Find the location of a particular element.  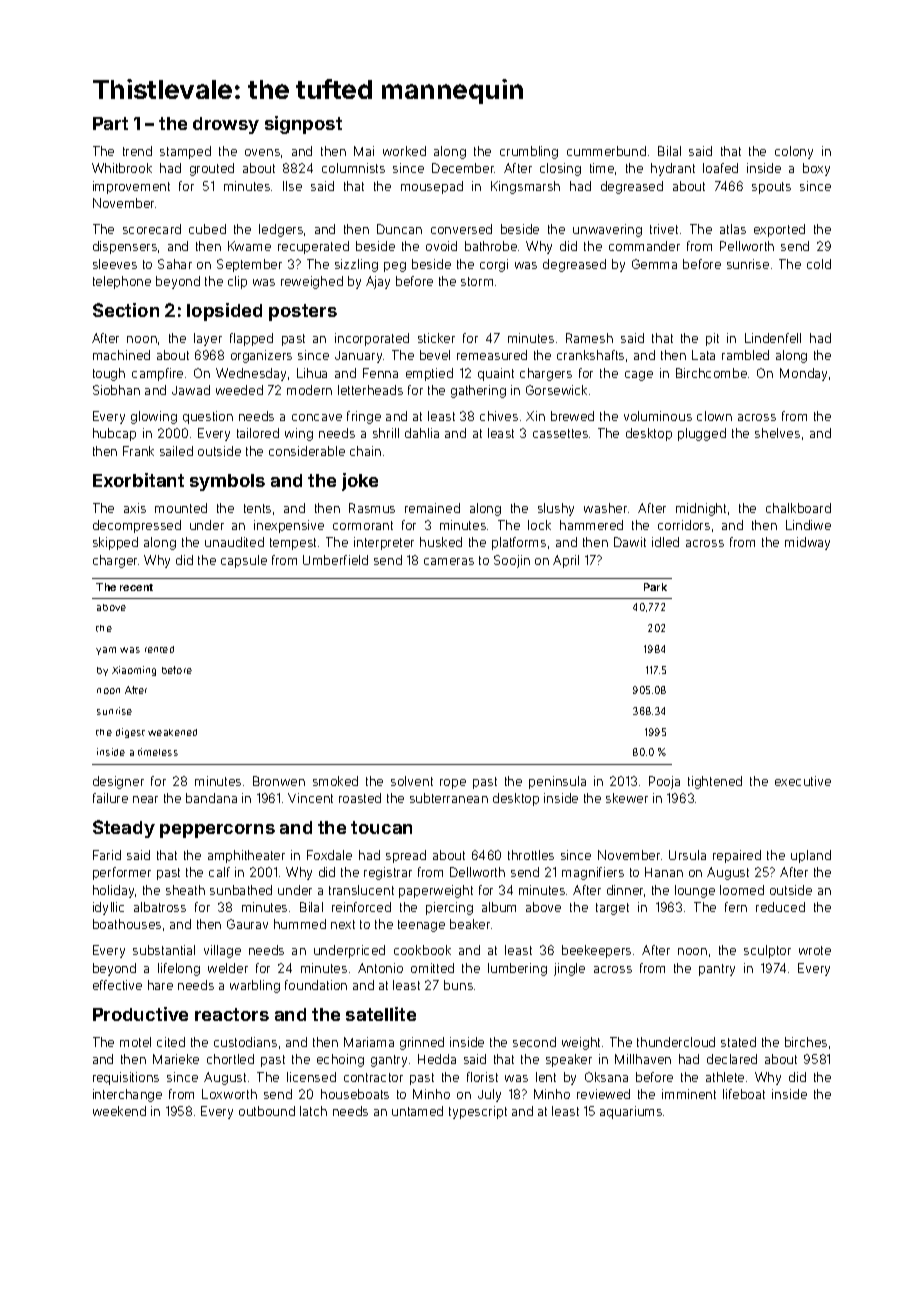

requisitions is located at coordinates (126, 1078).
